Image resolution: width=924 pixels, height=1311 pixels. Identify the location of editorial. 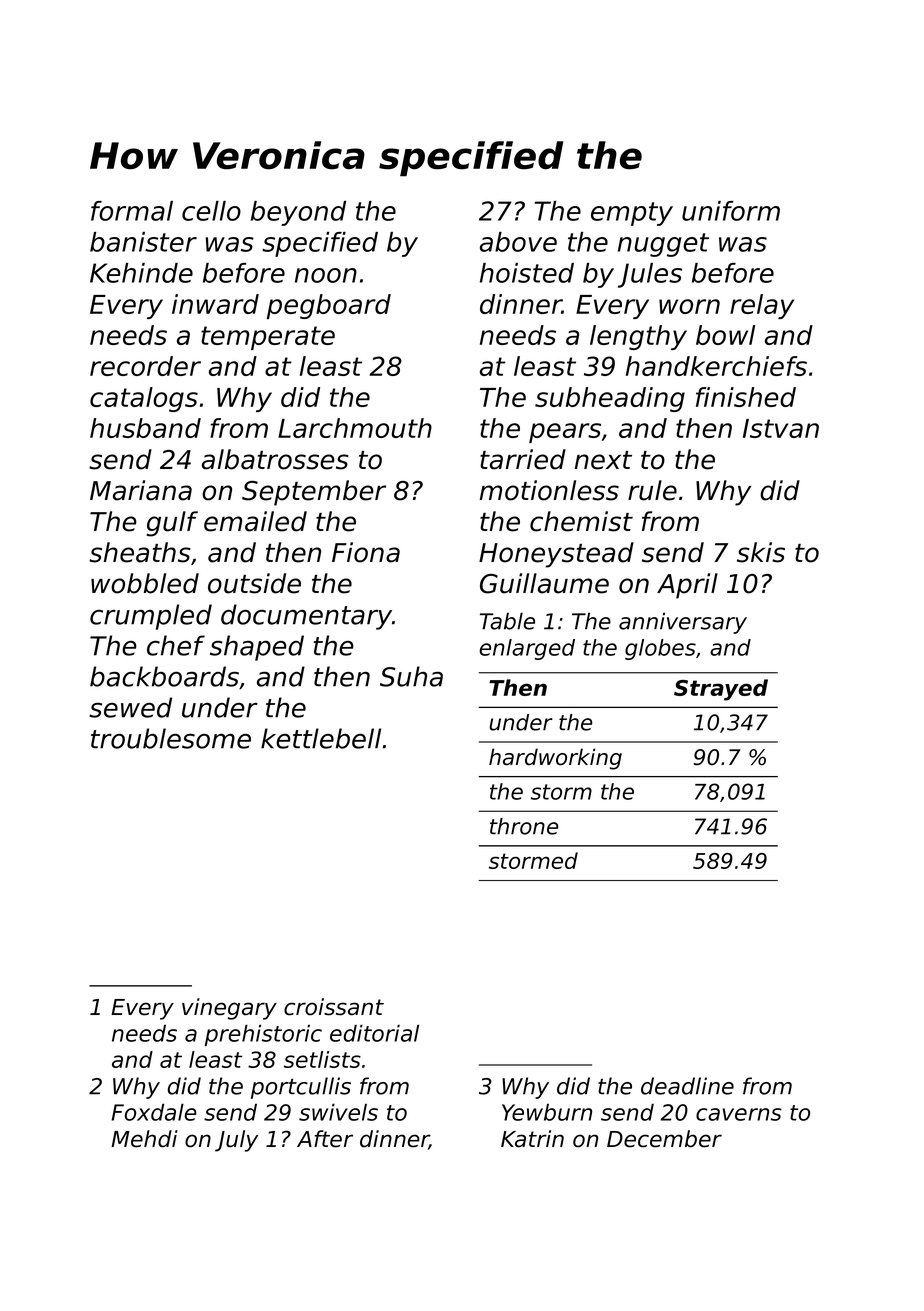
(374, 1033).
